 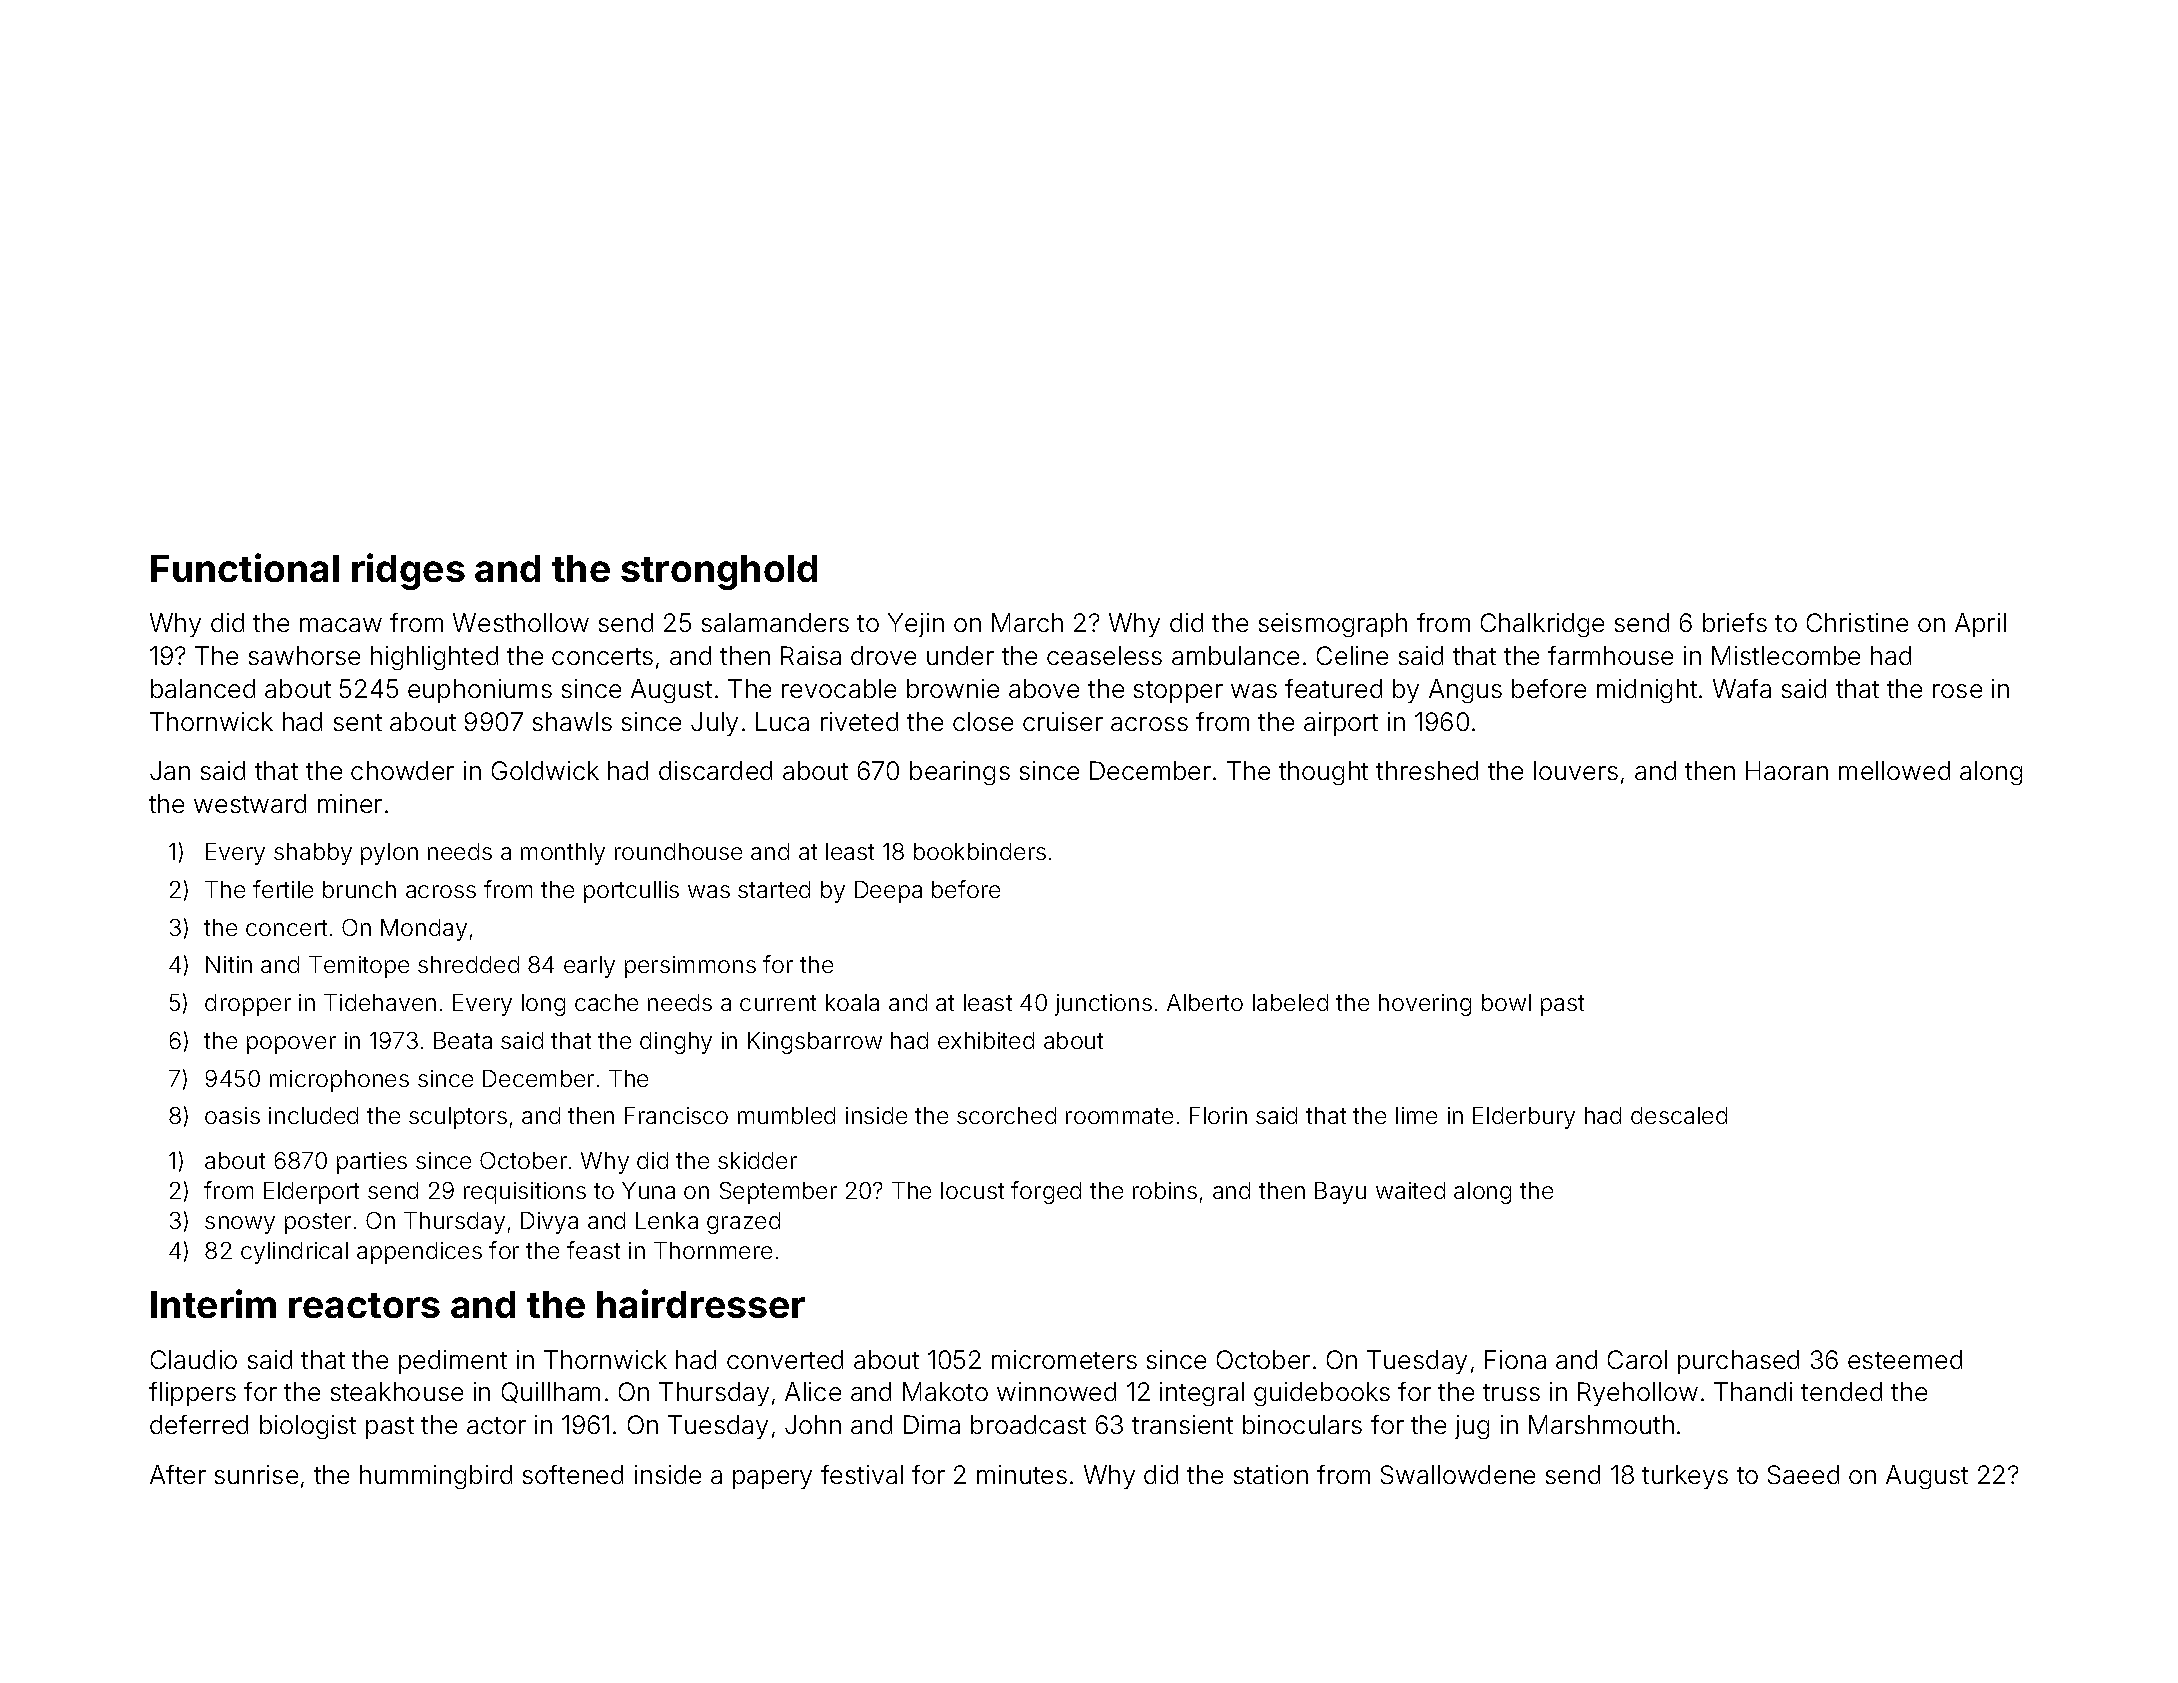 What do you see at coordinates (1980, 625) in the document?
I see `April` at bounding box center [1980, 625].
